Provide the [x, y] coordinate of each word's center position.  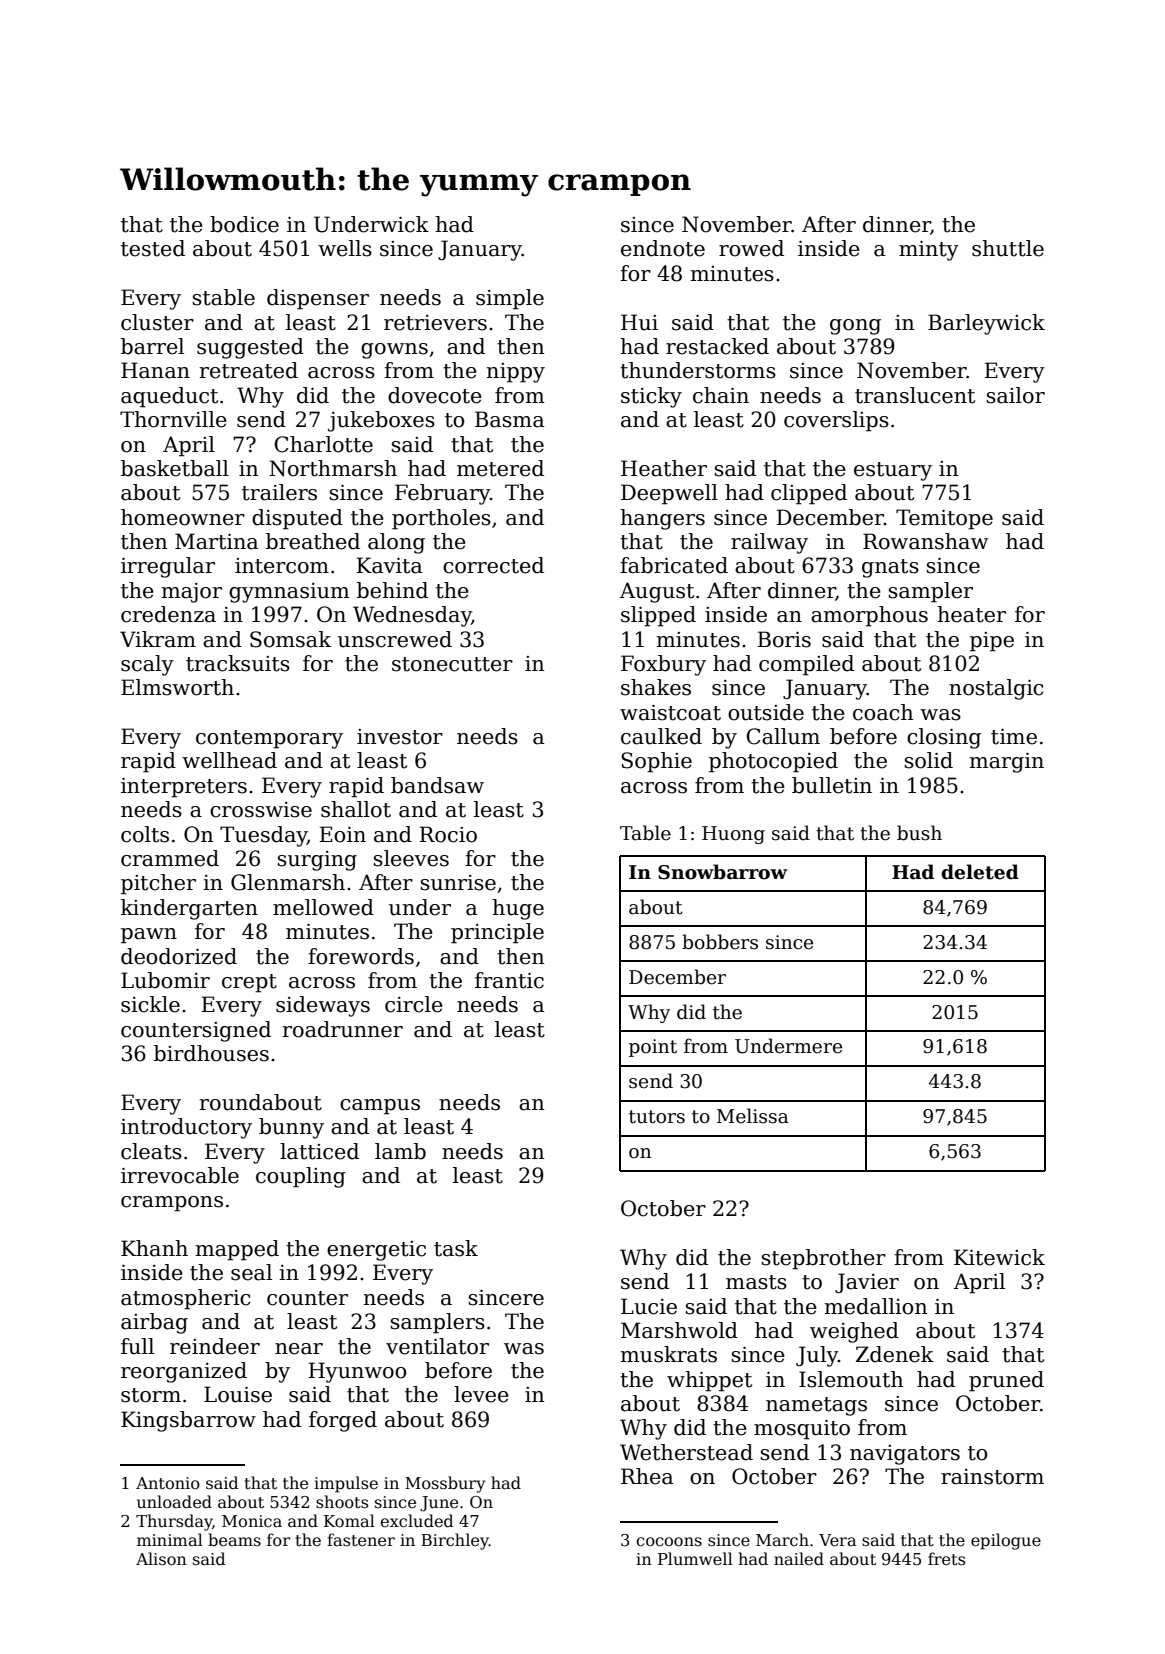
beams [234, 1540]
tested [153, 248]
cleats [151, 1151]
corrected [493, 565]
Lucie [649, 1306]
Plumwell [695, 1559]
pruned [1006, 1381]
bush [919, 833]
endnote [663, 248]
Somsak [290, 639]
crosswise [261, 810]
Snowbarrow [722, 872]
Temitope [944, 519]
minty [929, 251]
